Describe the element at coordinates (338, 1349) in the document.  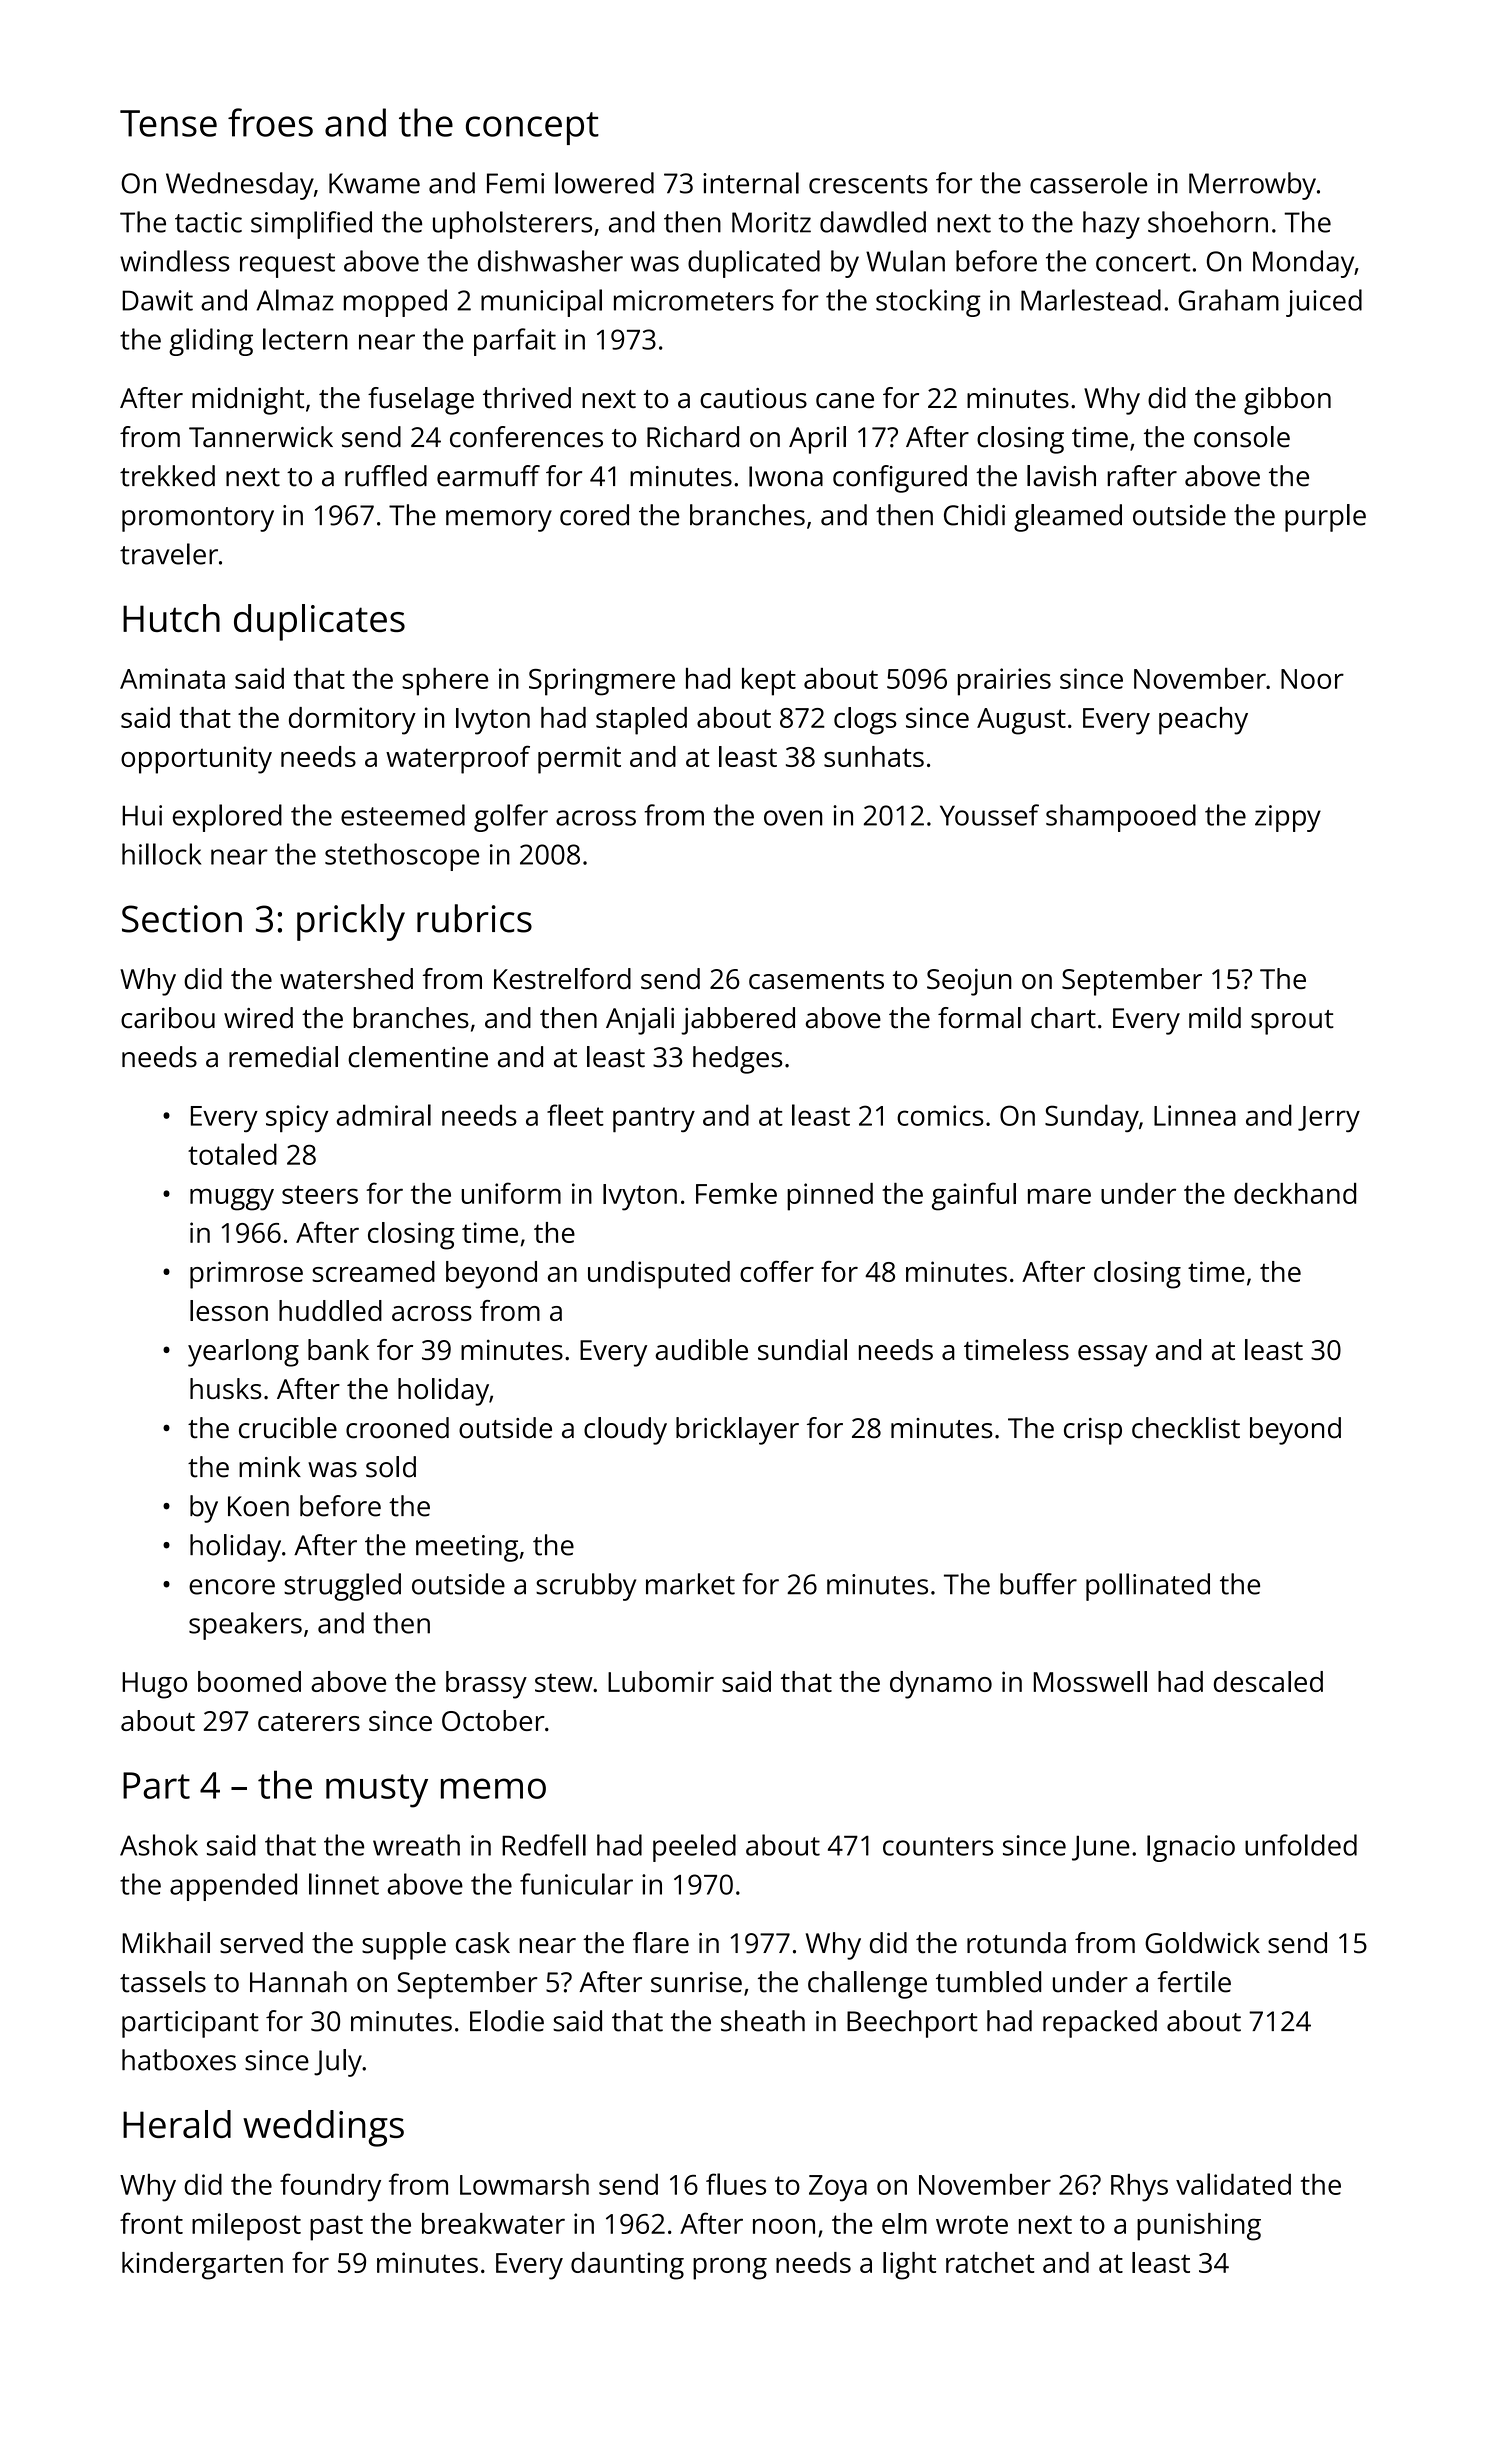
I see `bank` at that location.
